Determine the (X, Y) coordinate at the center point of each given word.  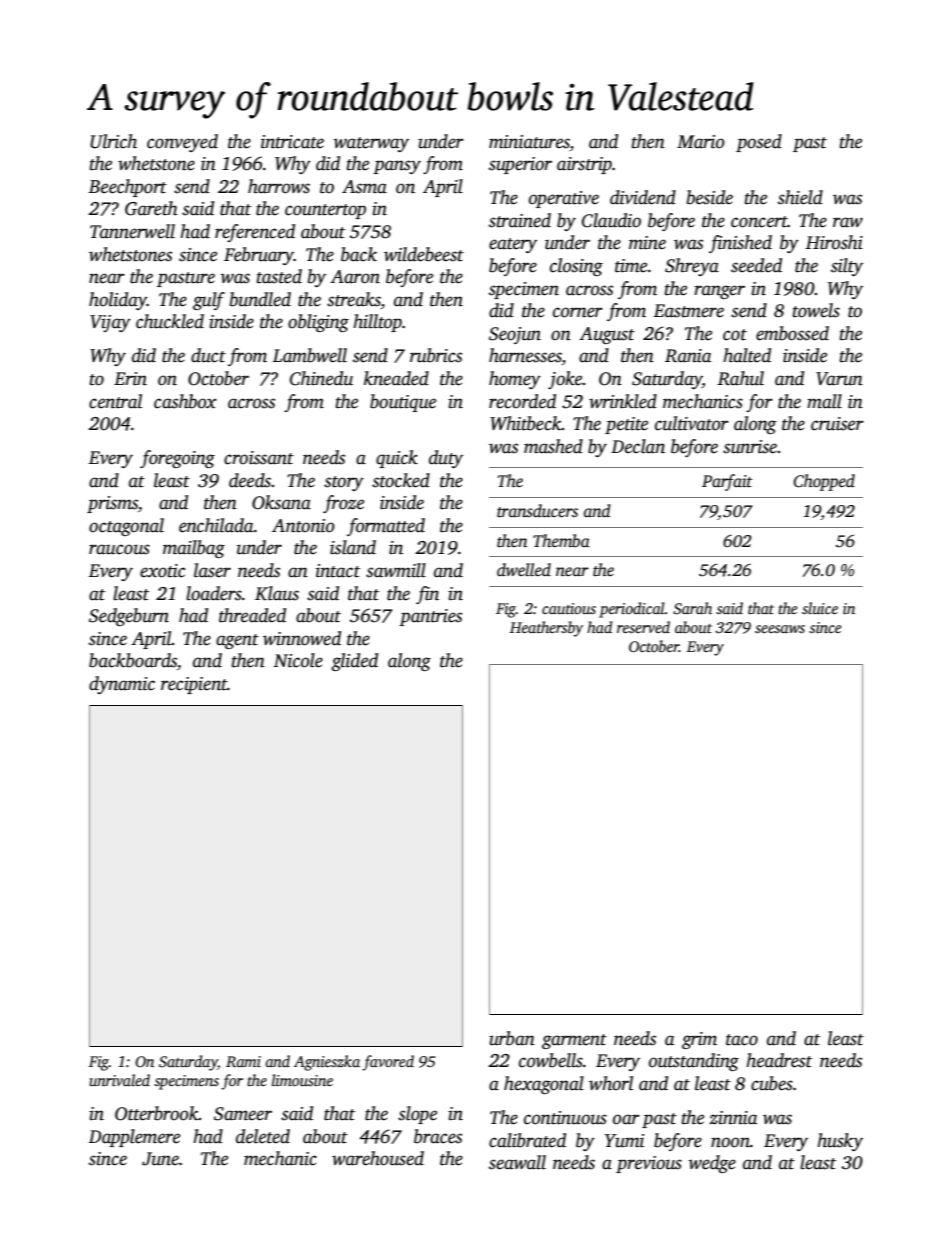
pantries (430, 617)
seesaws (780, 629)
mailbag (194, 549)
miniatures (529, 142)
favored (388, 1063)
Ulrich (113, 141)
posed (759, 143)
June (160, 1159)
